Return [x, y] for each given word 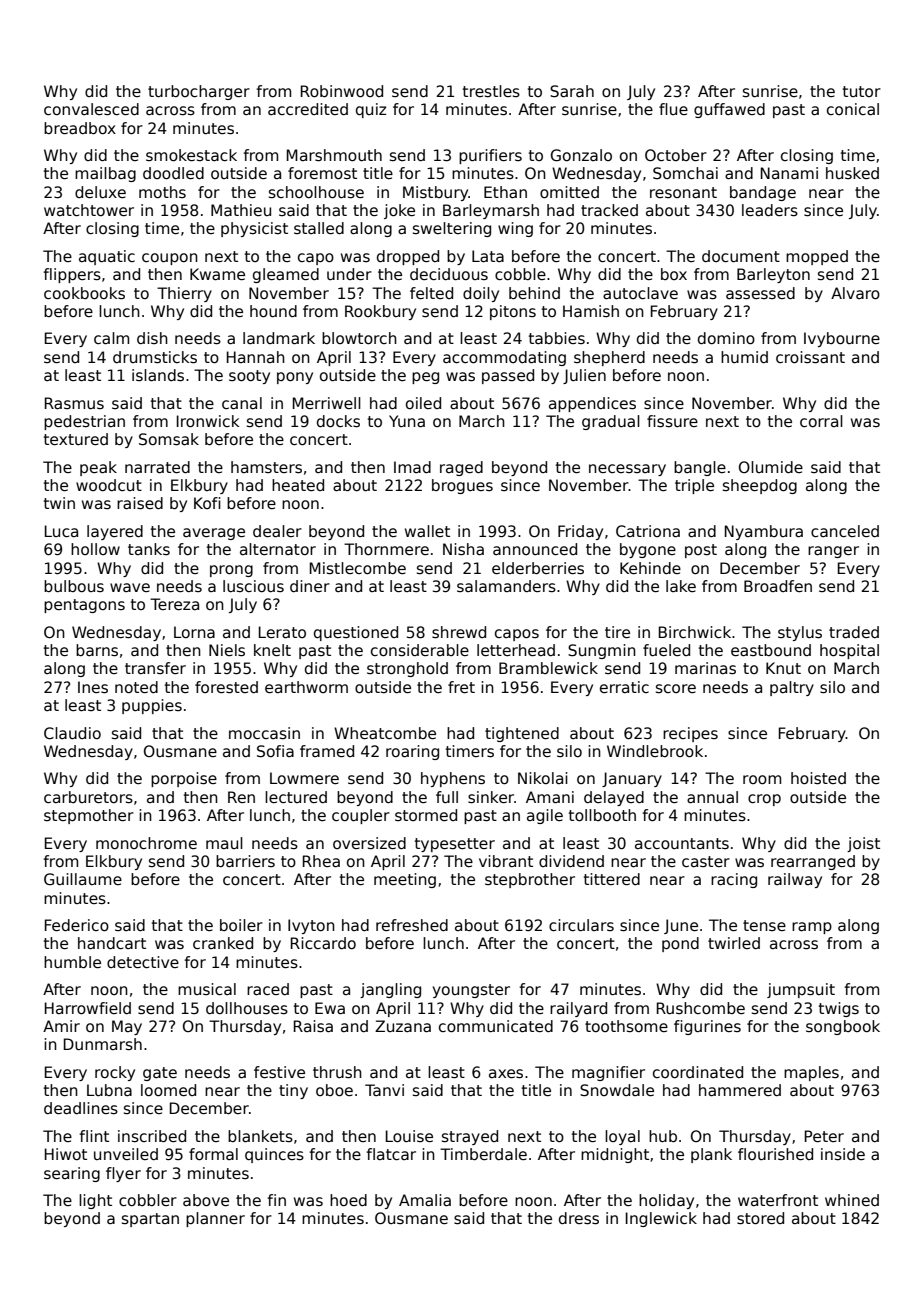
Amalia [425, 1200]
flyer [123, 1174]
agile [545, 816]
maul [224, 843]
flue [673, 109]
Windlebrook [655, 751]
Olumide [771, 467]
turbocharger [199, 92]
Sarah [572, 91]
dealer [277, 531]
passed [508, 376]
